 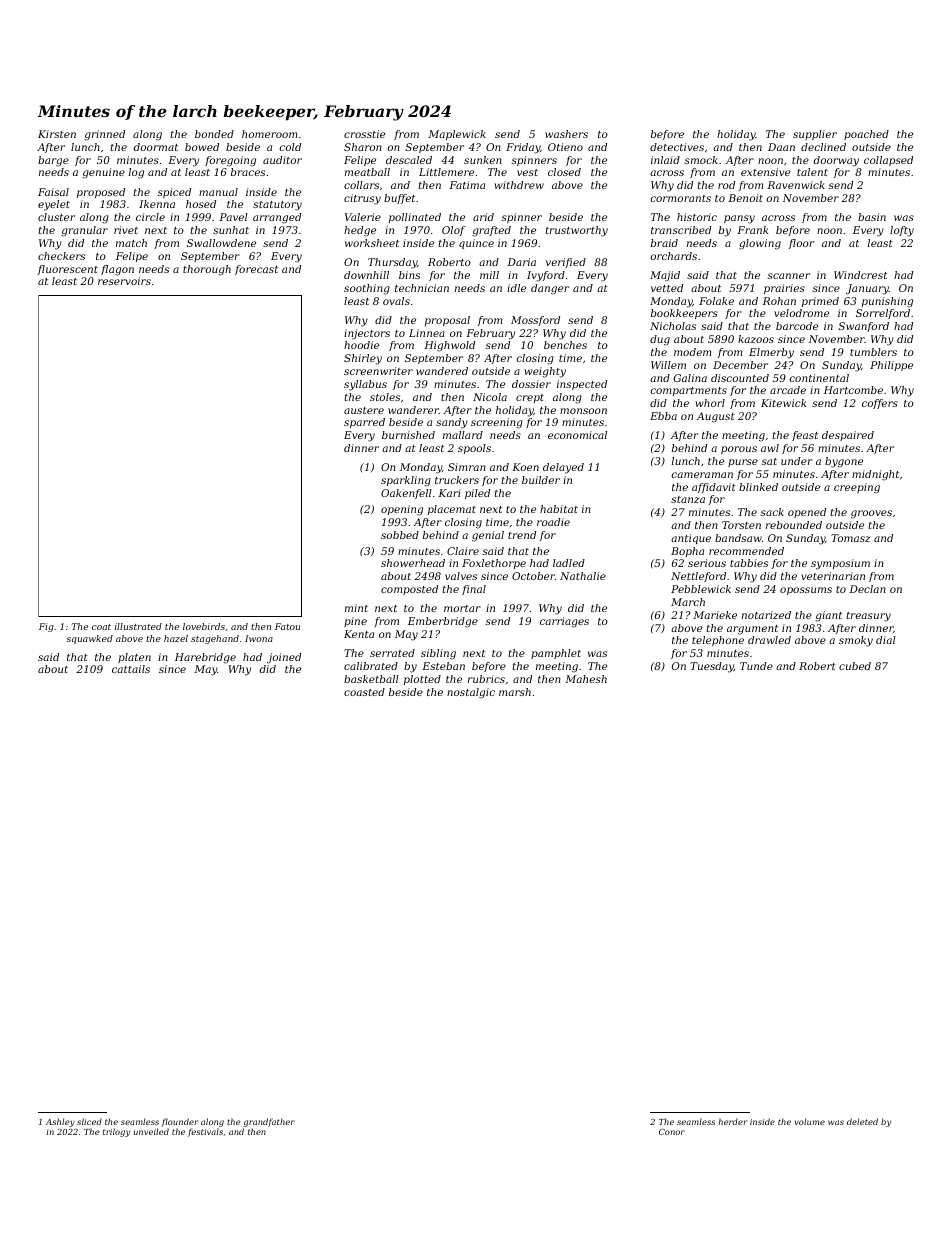 I want to click on cattails, so click(x=131, y=669).
